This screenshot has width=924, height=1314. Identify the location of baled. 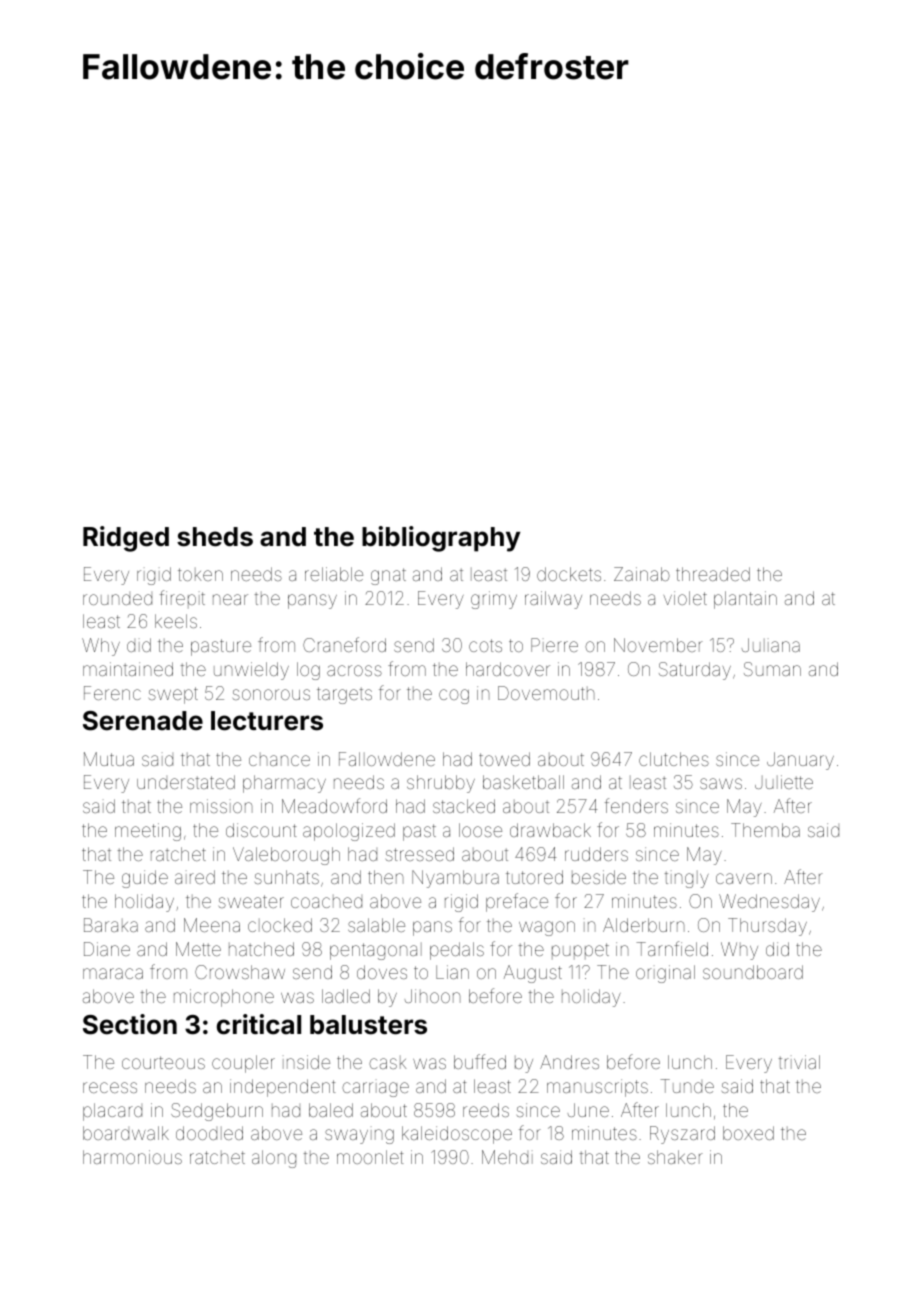
(331, 1110).
